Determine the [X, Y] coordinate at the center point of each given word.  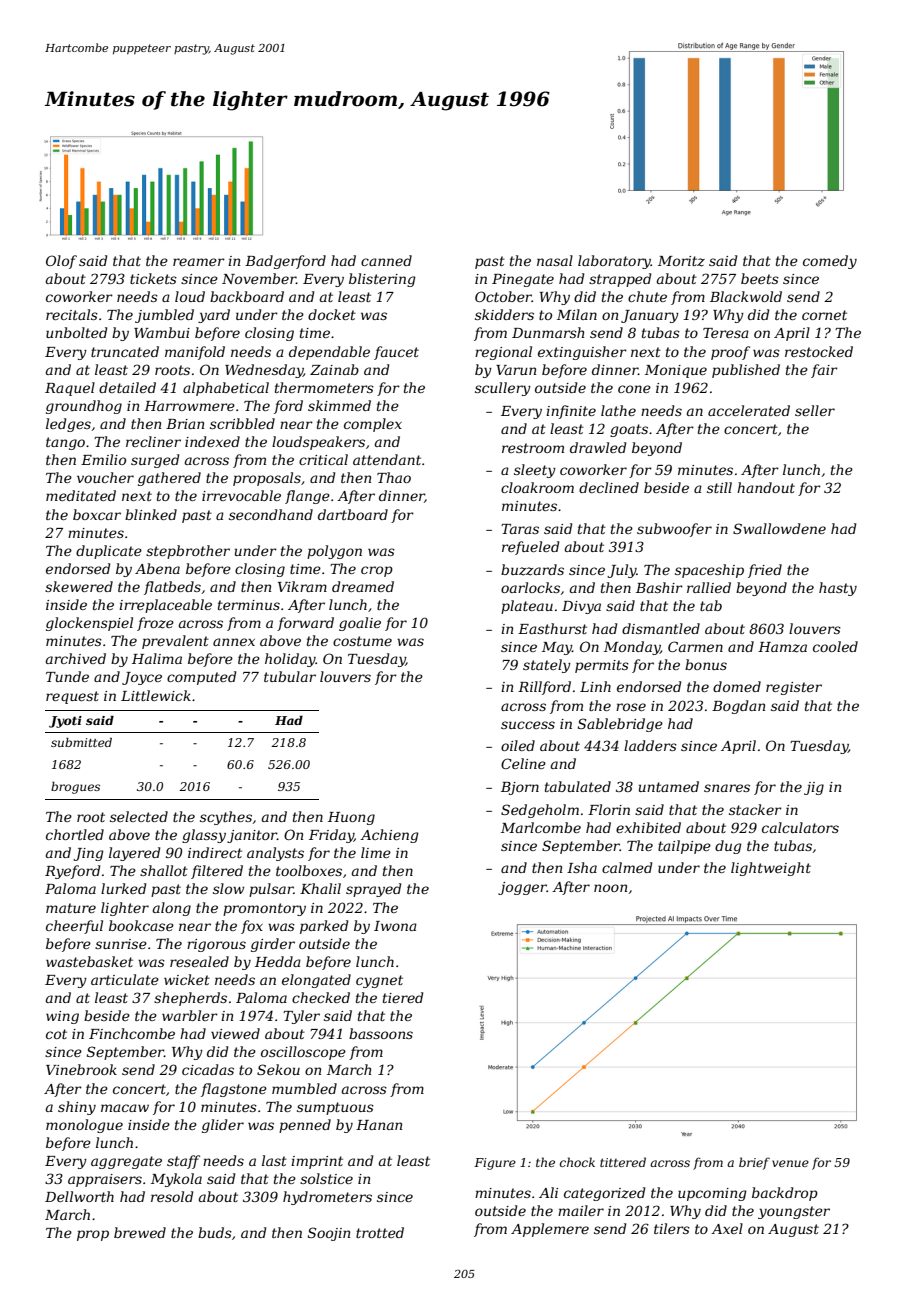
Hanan [379, 1125]
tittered [623, 1162]
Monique [676, 371]
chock [577, 1162]
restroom [533, 448]
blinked [151, 514]
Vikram [302, 586]
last [274, 1160]
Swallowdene [779, 528]
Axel [727, 1228]
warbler [190, 1015]
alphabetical [226, 389]
